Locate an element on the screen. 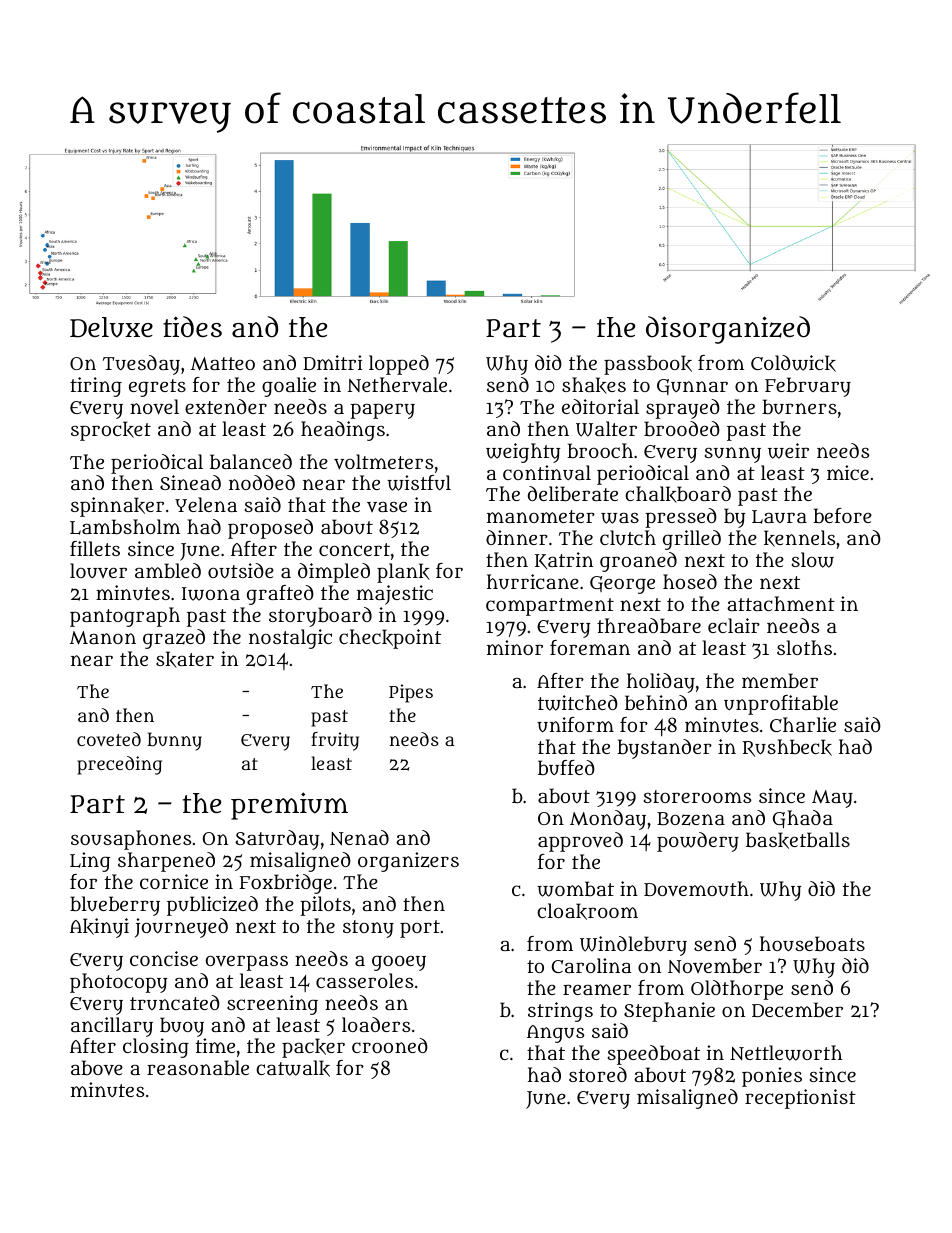  catwalk is located at coordinates (293, 1068).
